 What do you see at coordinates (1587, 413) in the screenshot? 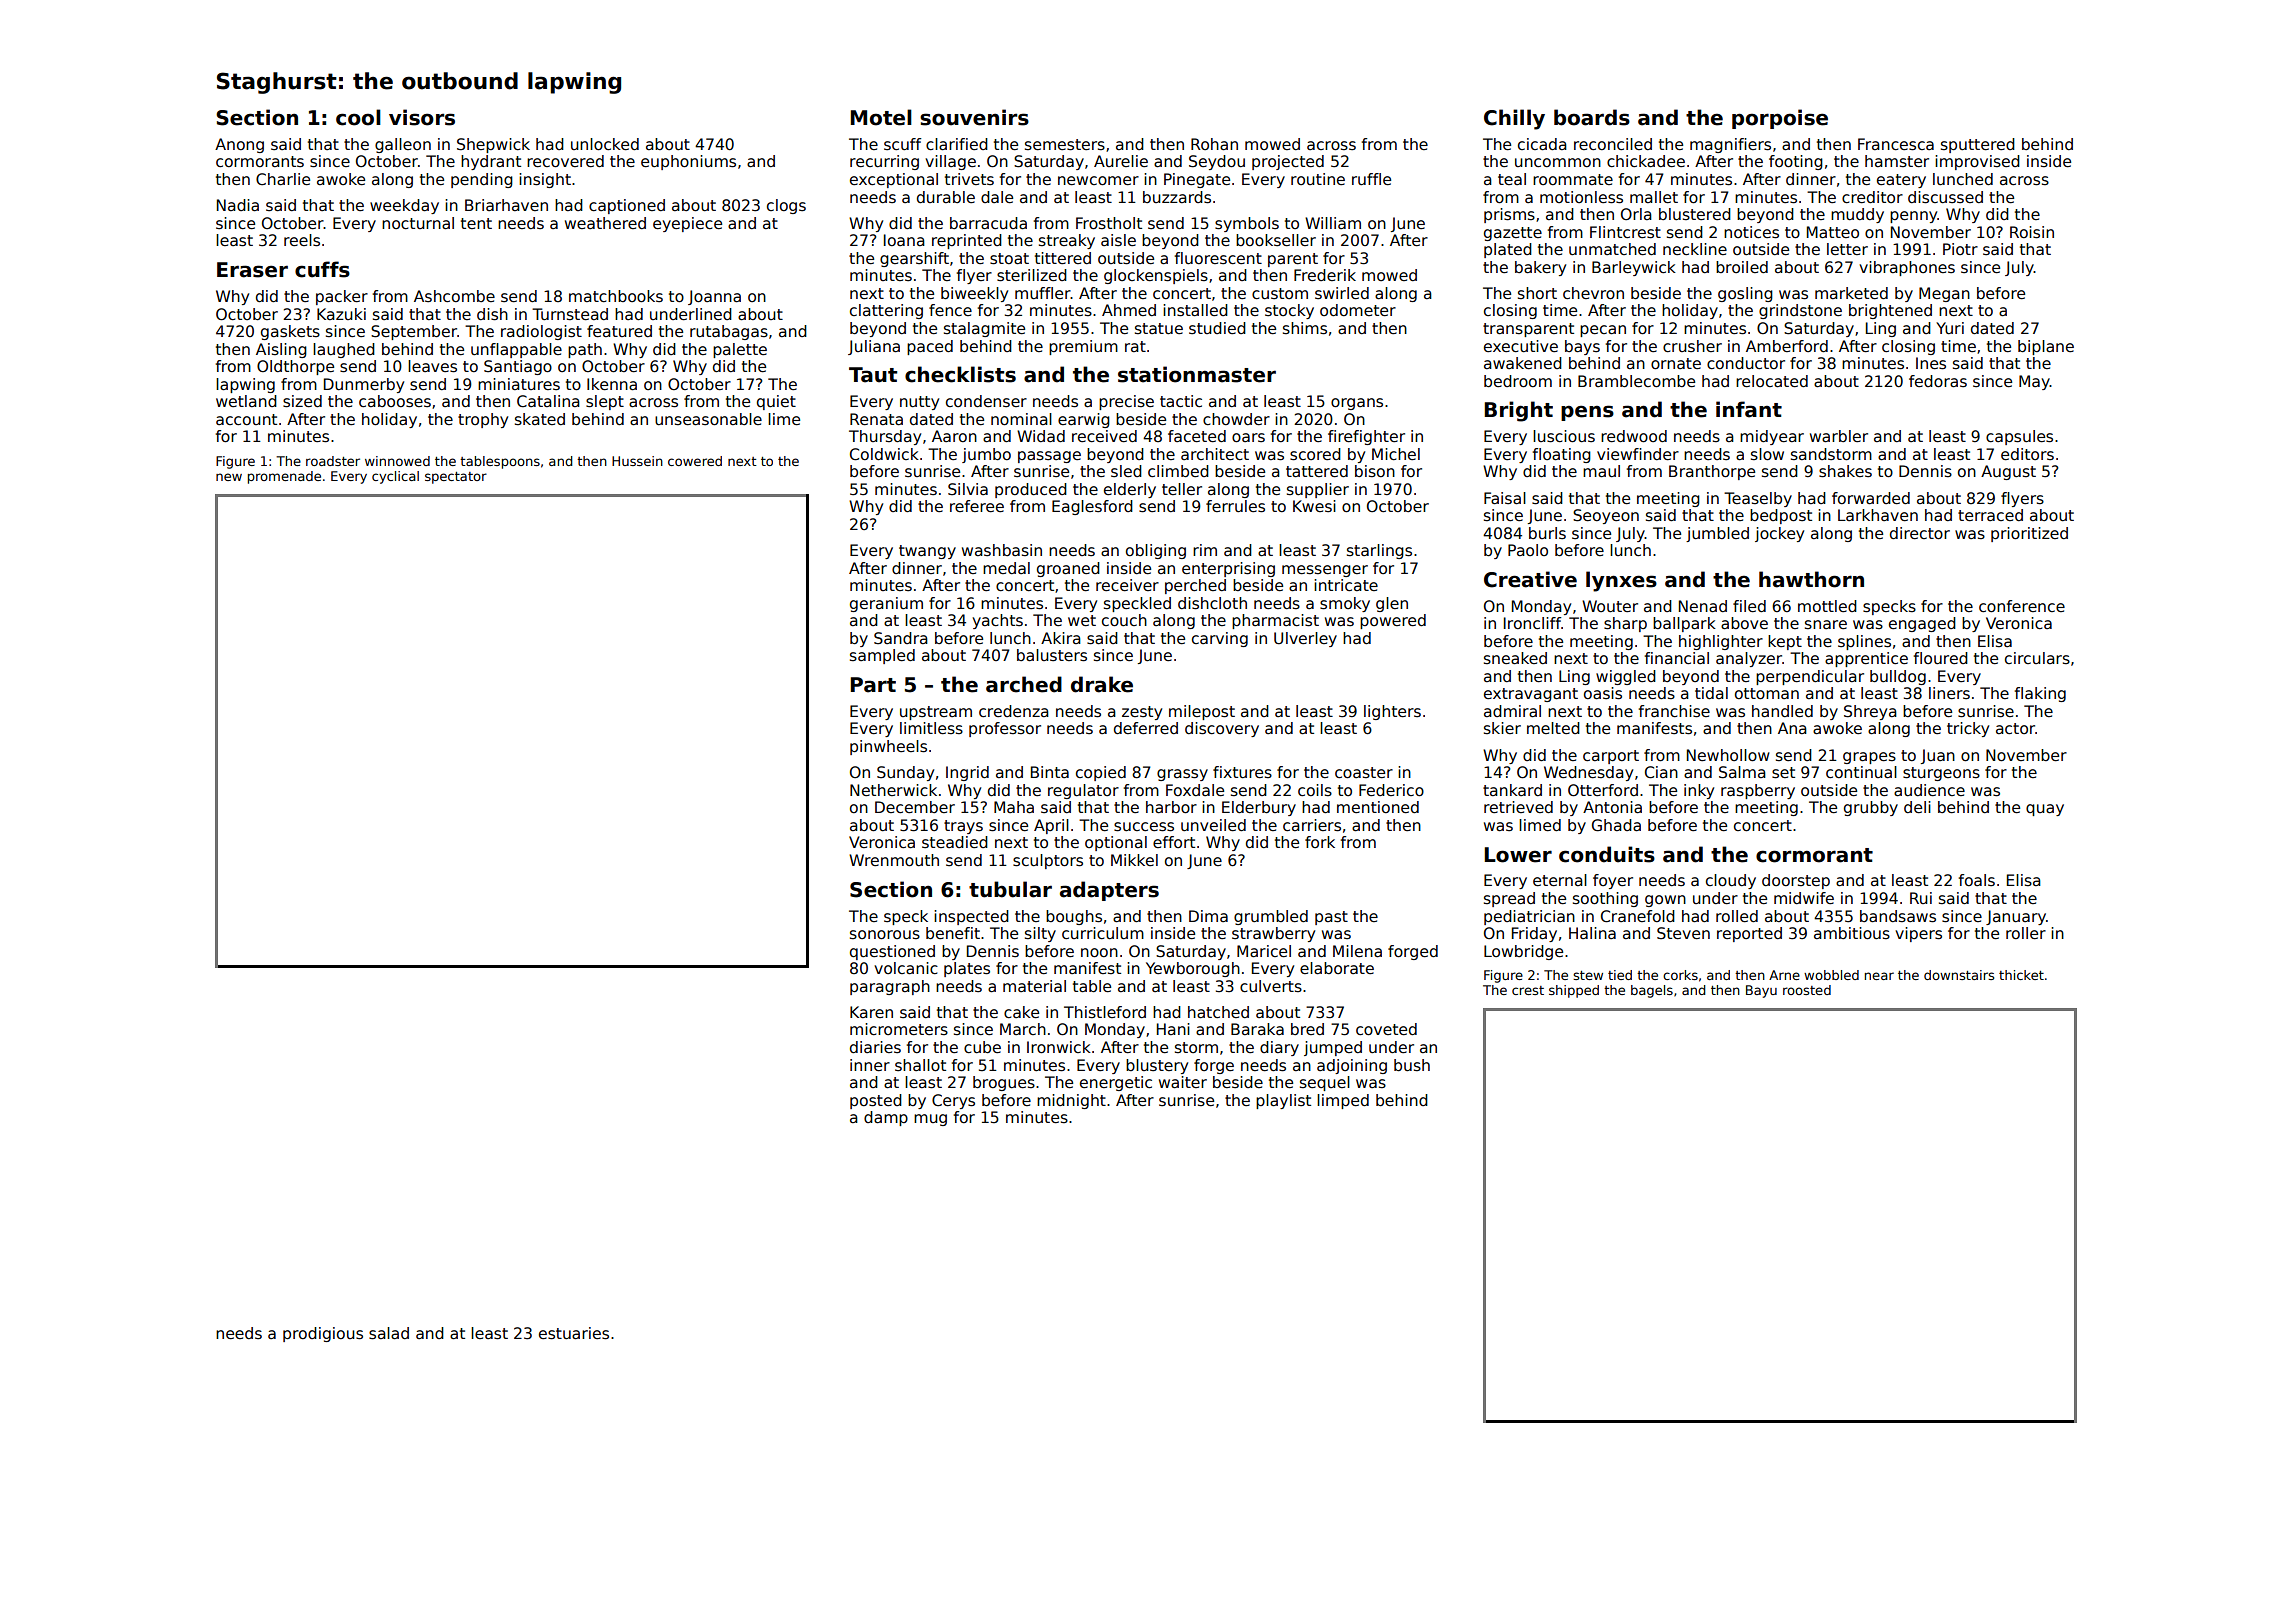
I see `pens` at bounding box center [1587, 413].
